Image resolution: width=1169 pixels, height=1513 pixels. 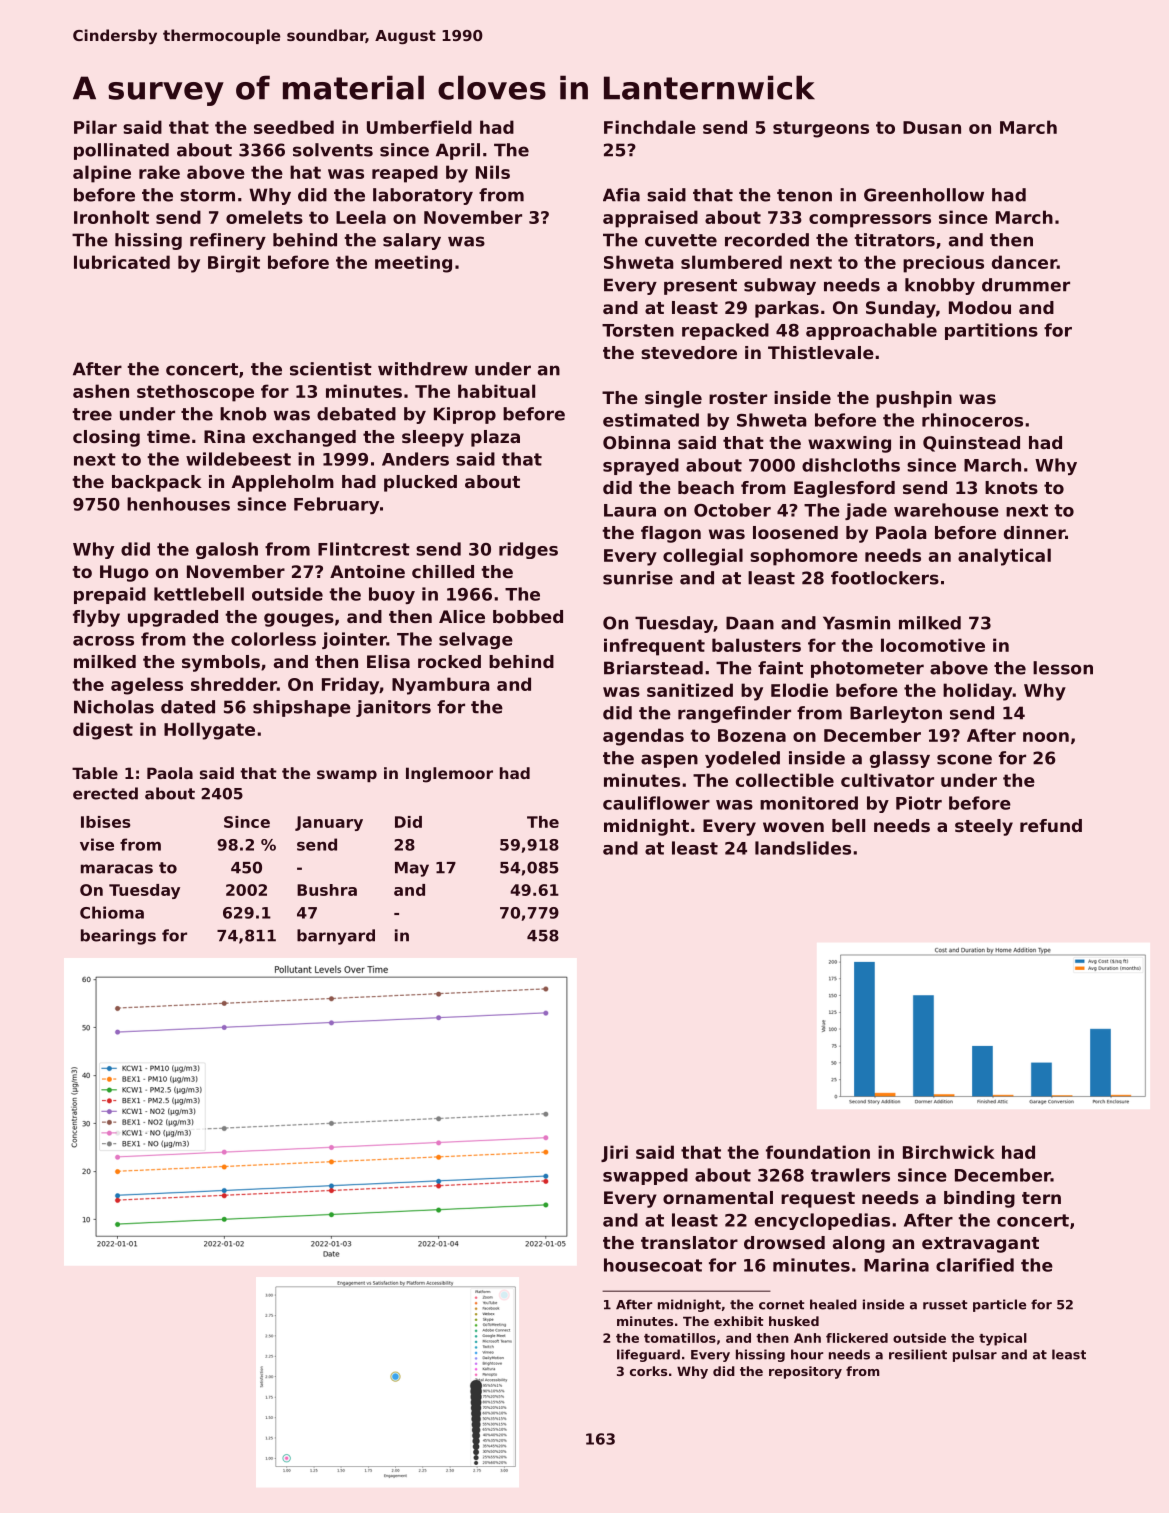 What do you see at coordinates (630, 510) in the document?
I see `Laura` at bounding box center [630, 510].
